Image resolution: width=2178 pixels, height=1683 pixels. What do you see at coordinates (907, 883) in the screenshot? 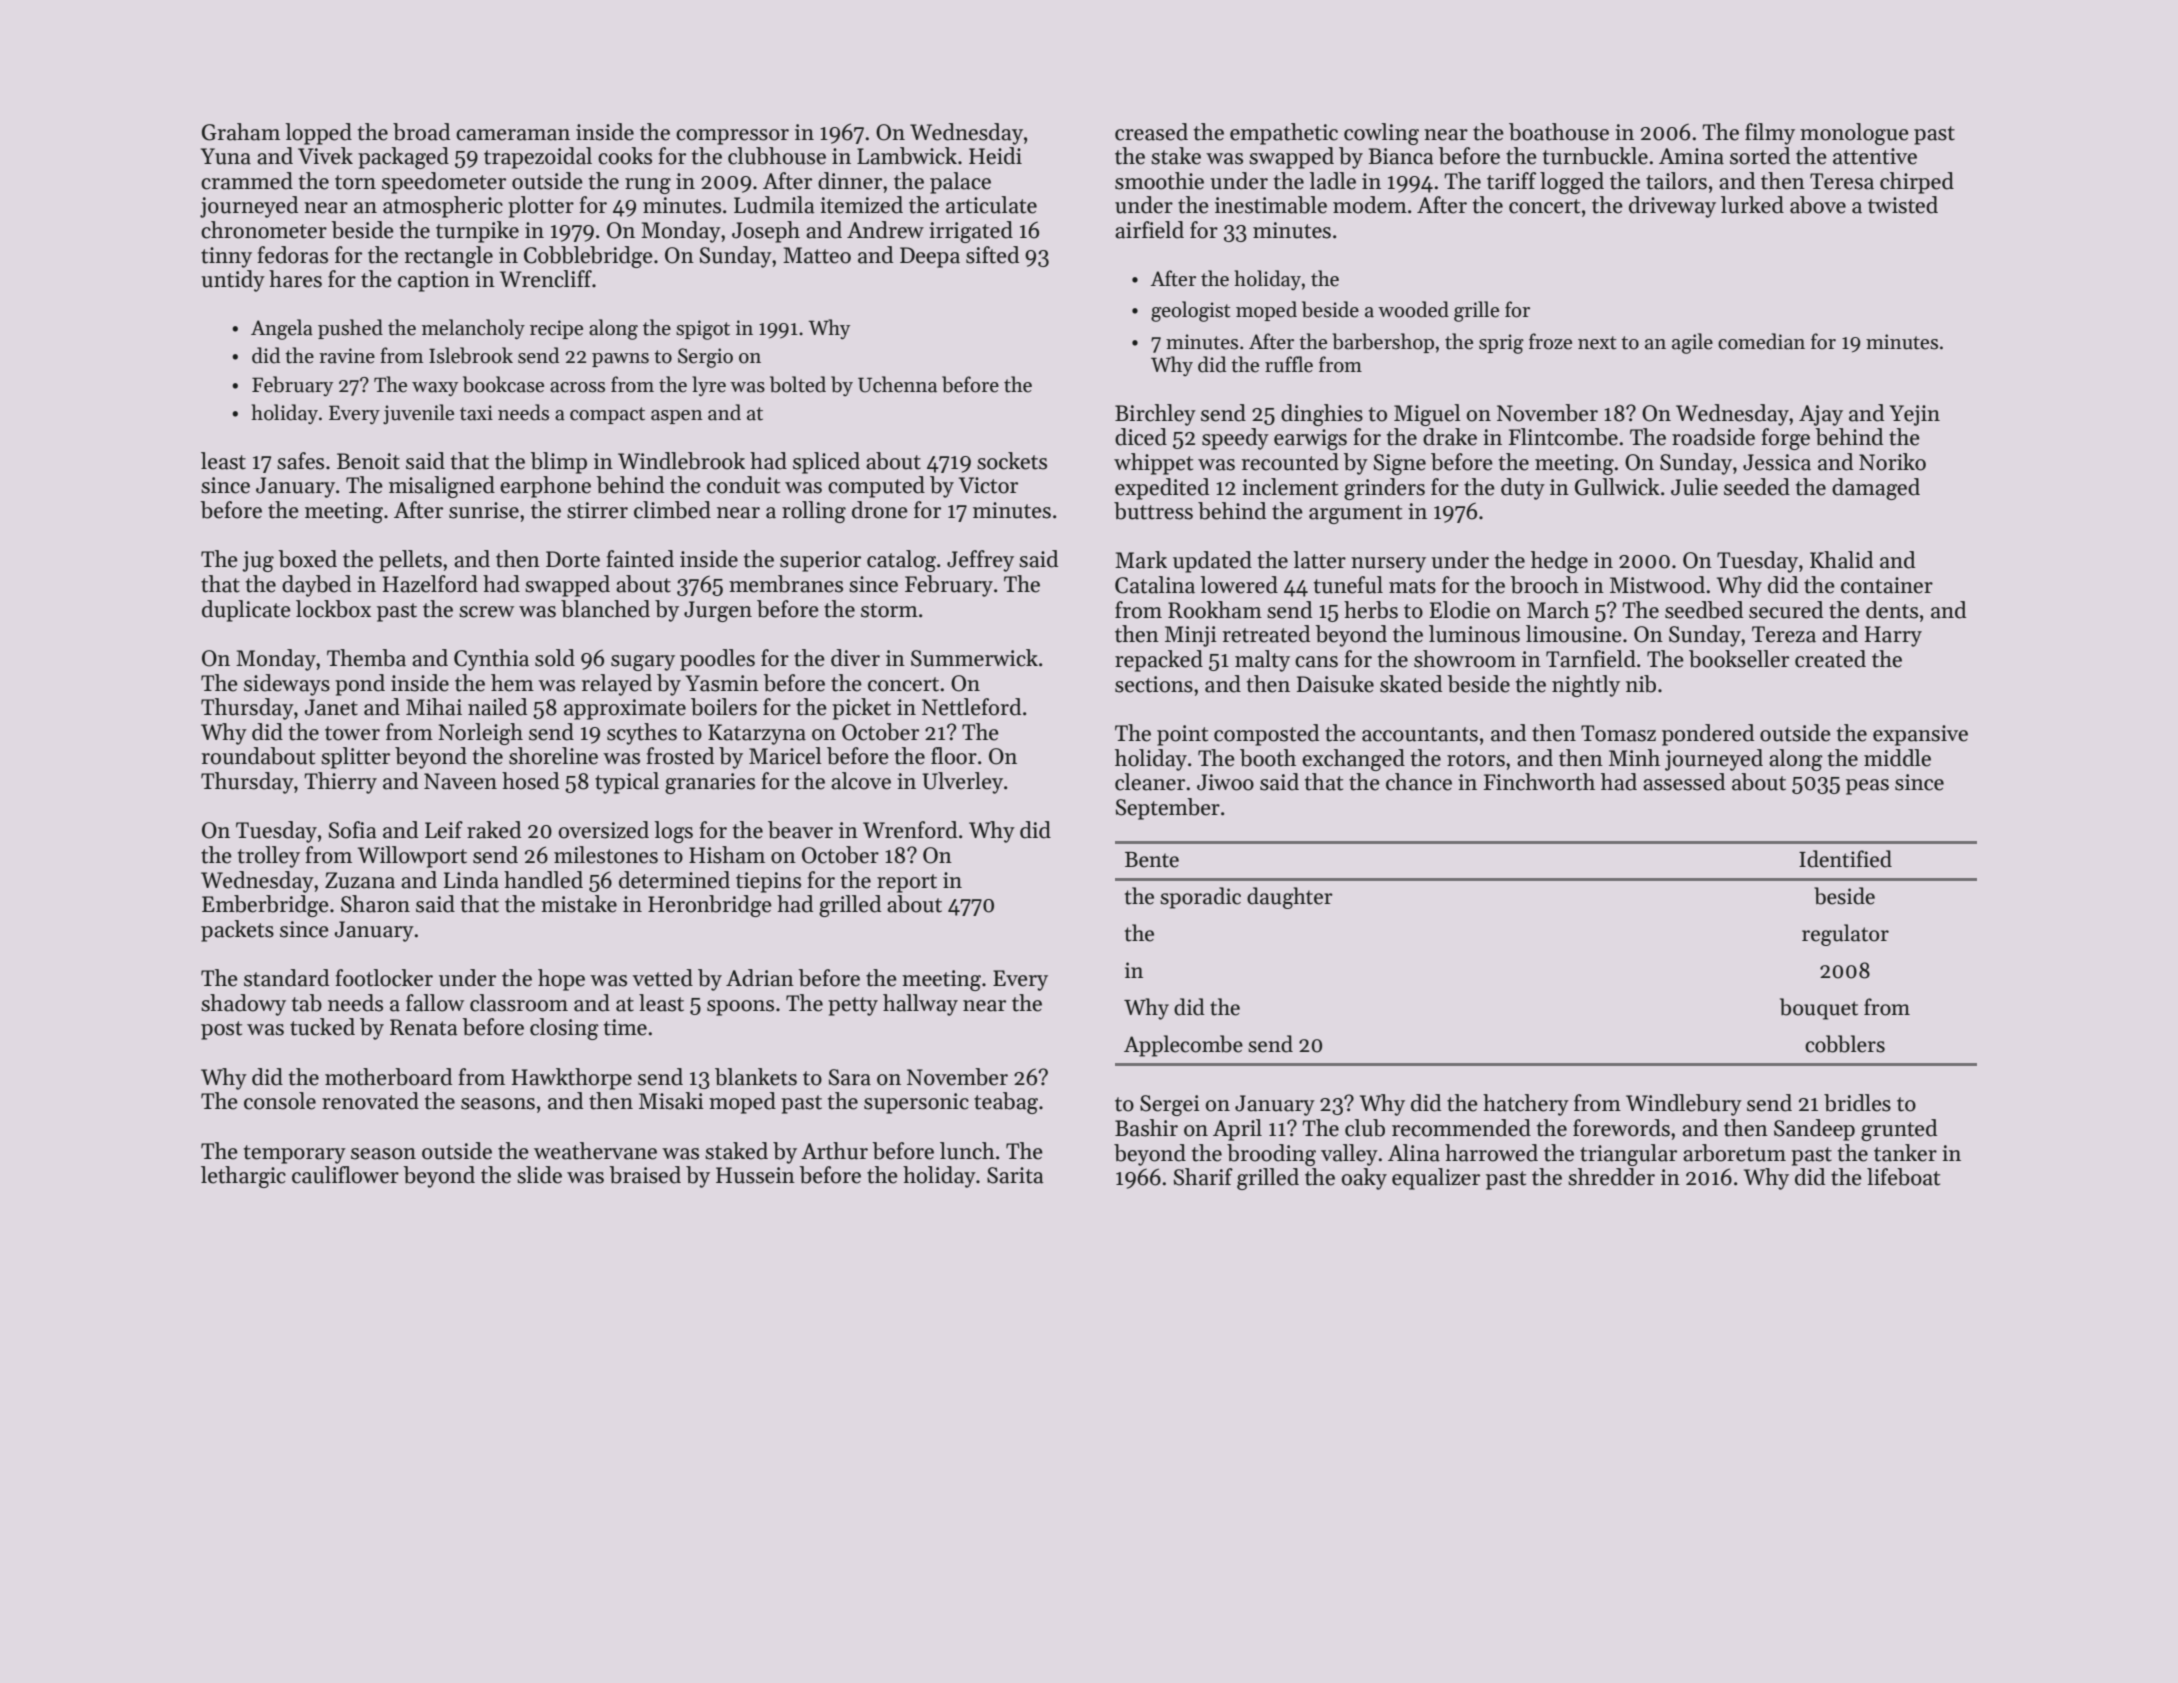
I see `report` at bounding box center [907, 883].
